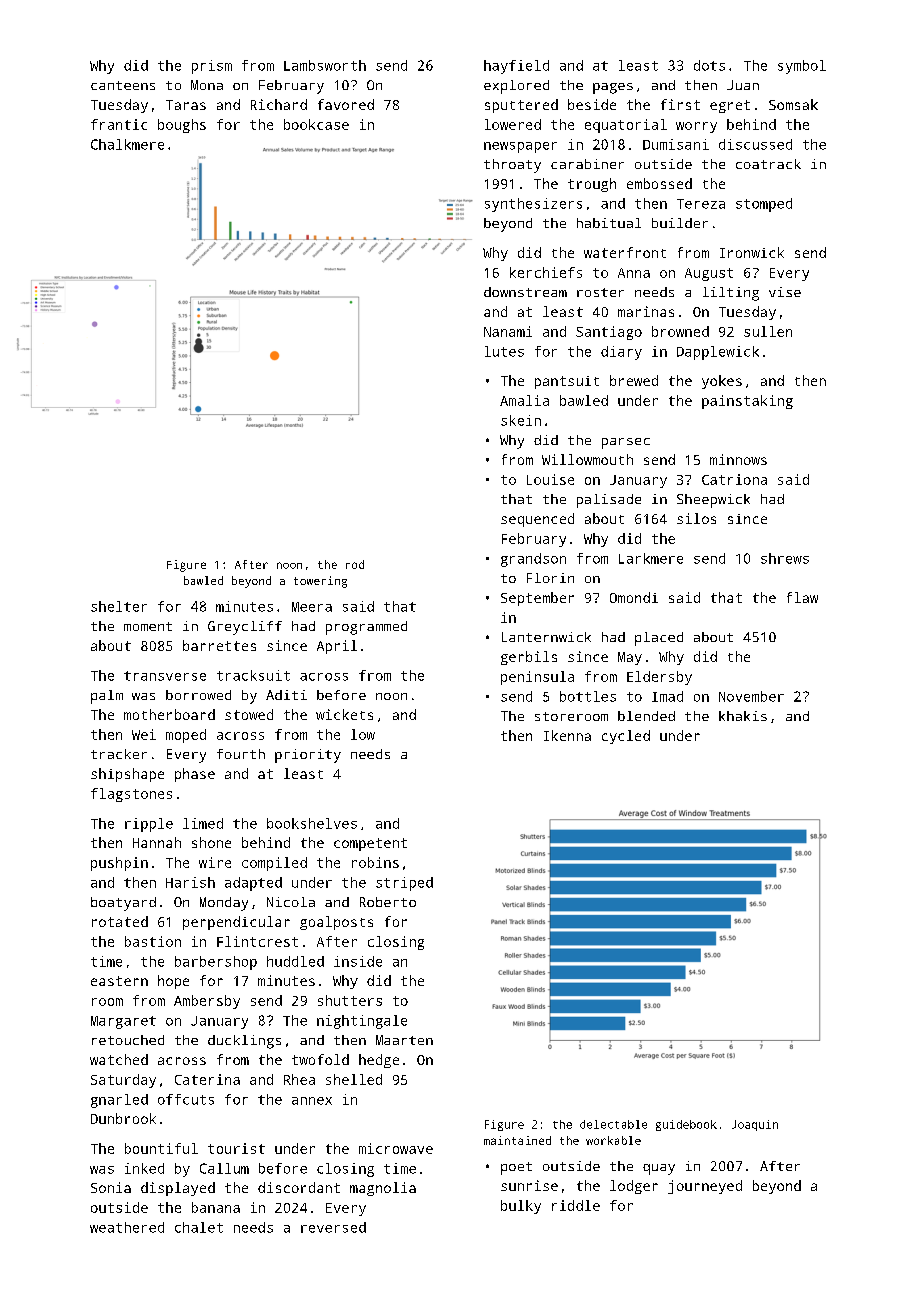  What do you see at coordinates (755, 1125) in the document?
I see `Joaquin` at bounding box center [755, 1125].
